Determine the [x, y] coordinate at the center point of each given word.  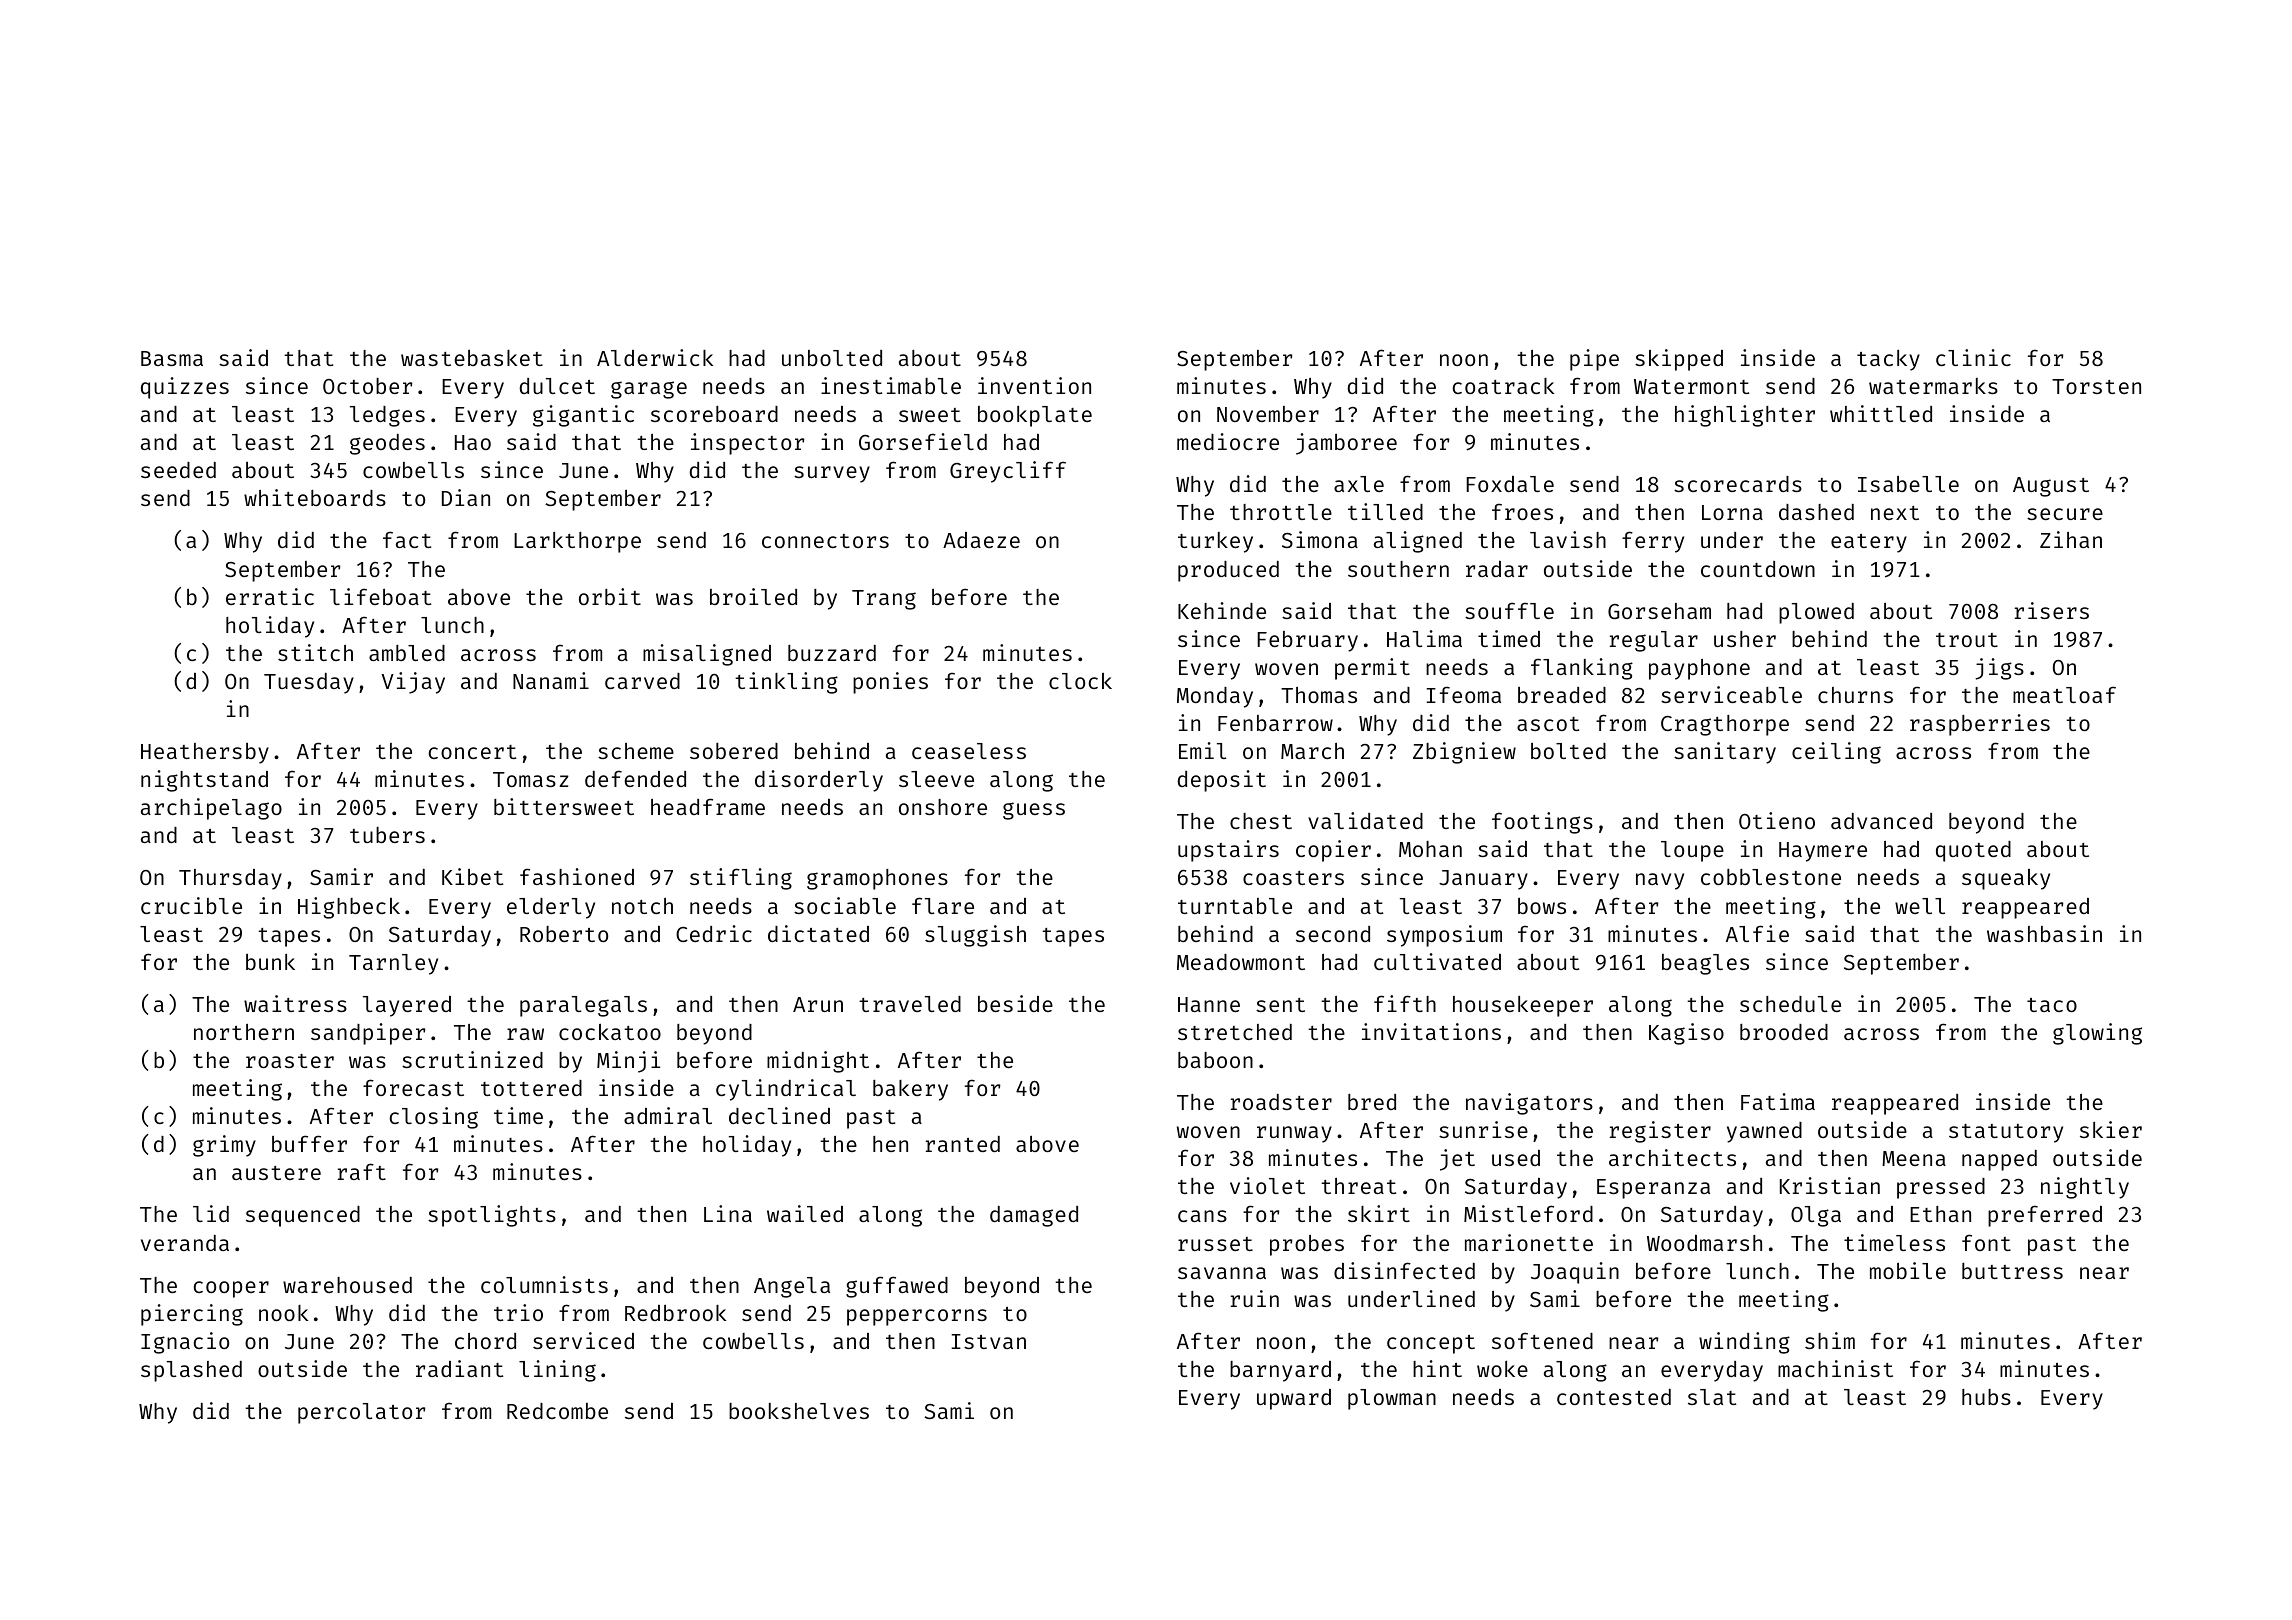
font [1986, 1242]
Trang [884, 600]
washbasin [2044, 933]
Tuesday [309, 683]
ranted [963, 1144]
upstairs [1228, 851]
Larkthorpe [577, 542]
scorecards [1738, 484]
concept [1431, 1344]
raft [362, 1171]
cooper [231, 1289]
